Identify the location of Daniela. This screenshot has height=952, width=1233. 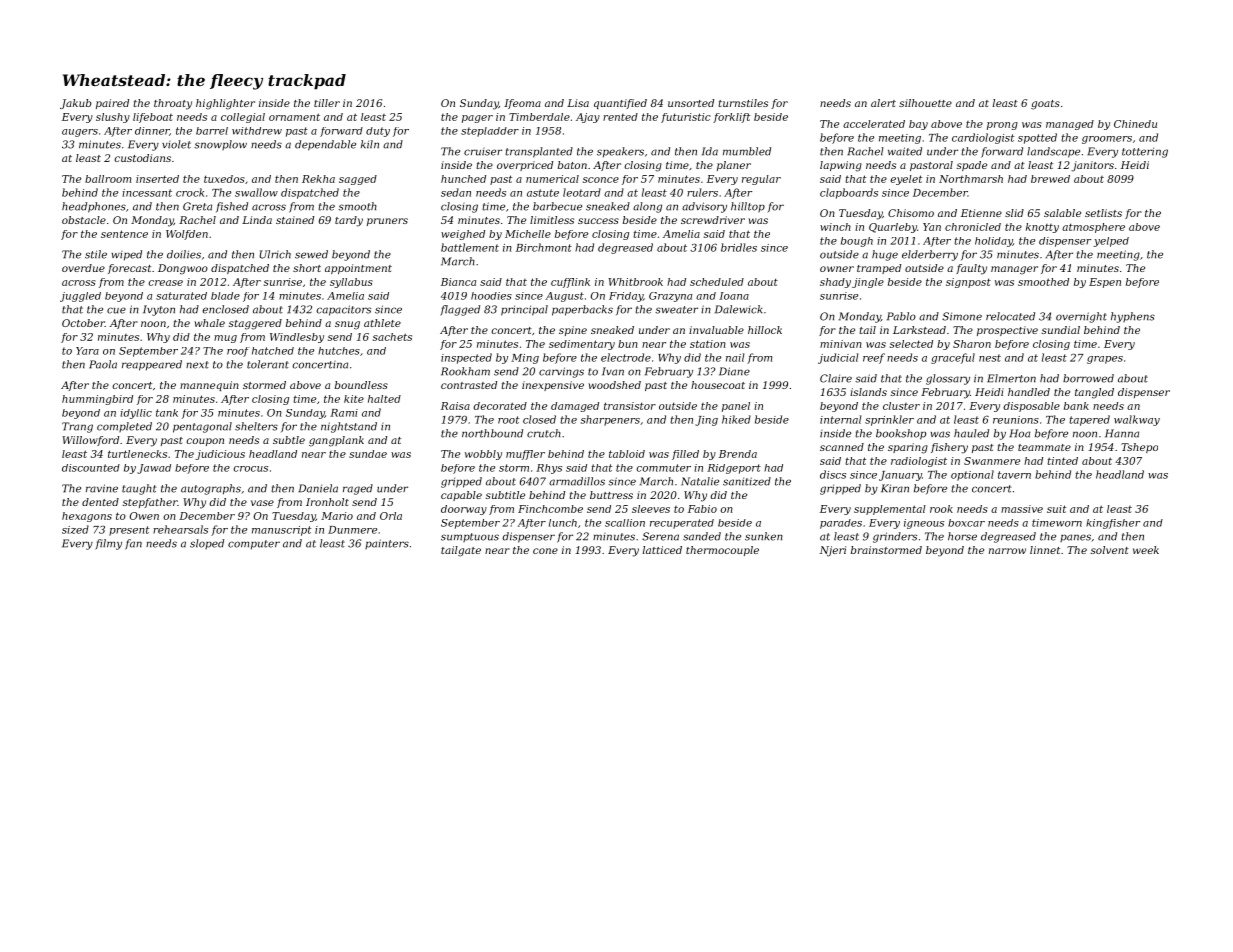
(318, 488).
